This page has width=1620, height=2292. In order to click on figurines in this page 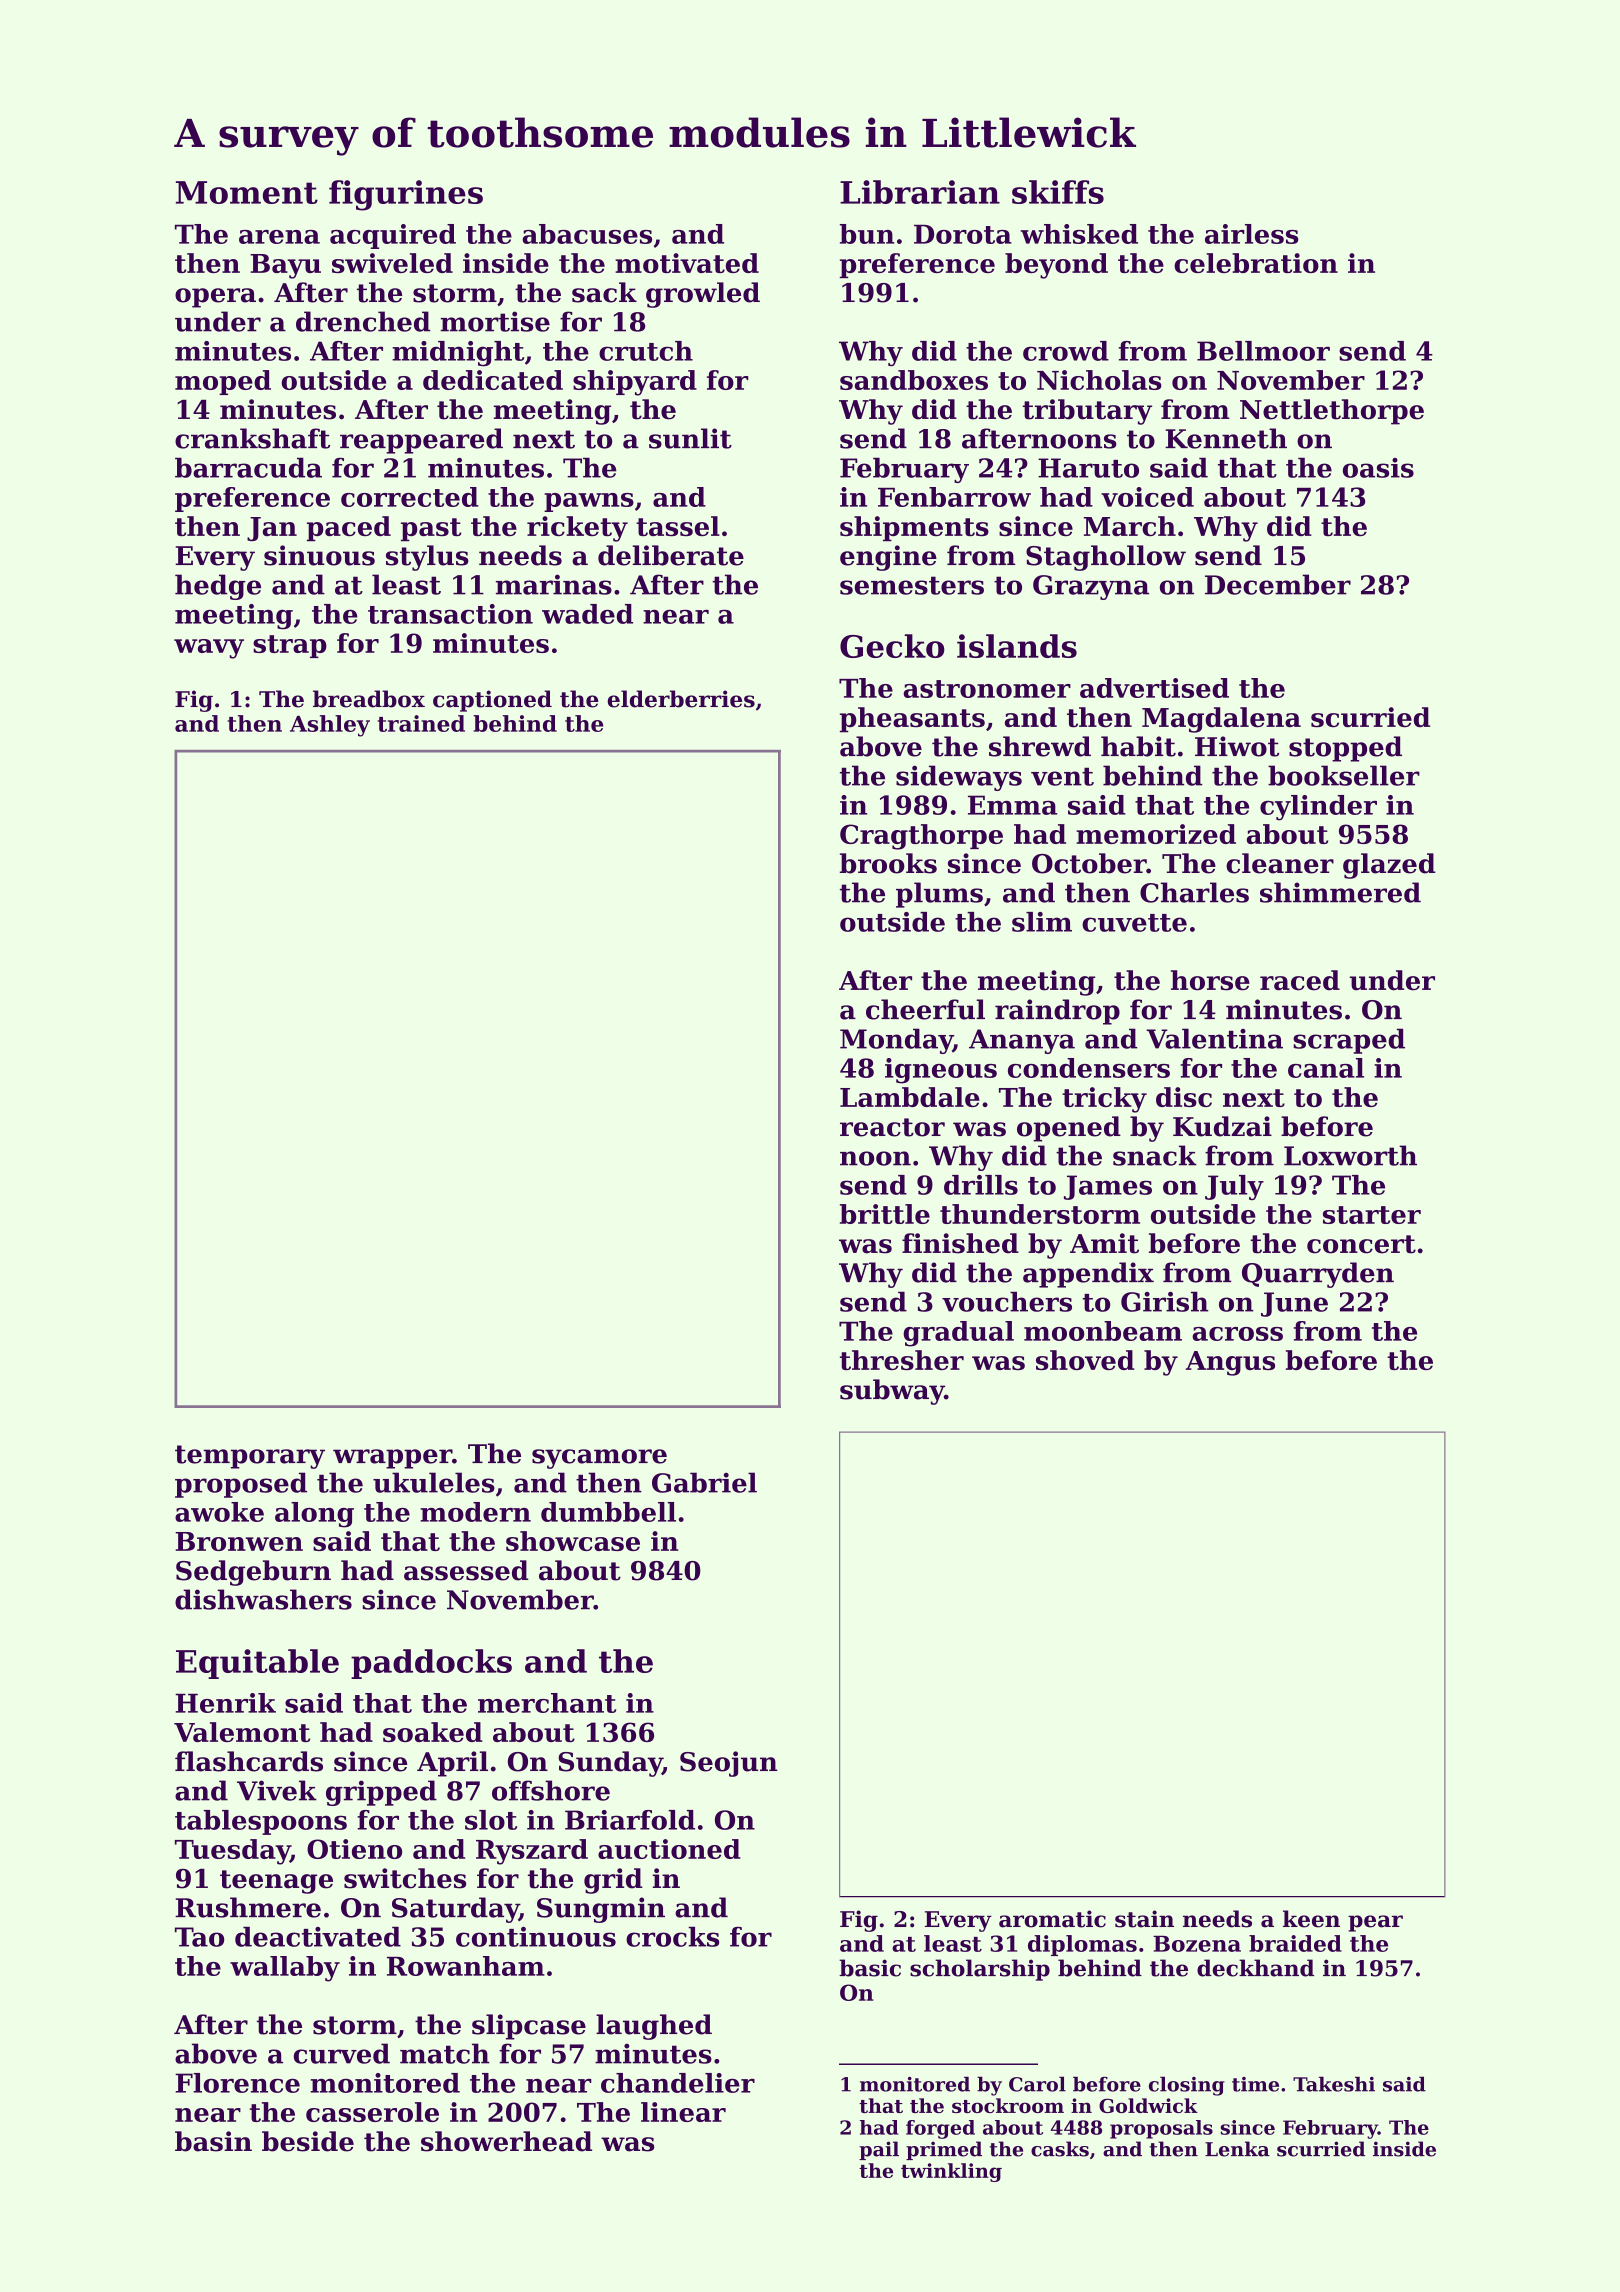, I will do `click(406, 195)`.
